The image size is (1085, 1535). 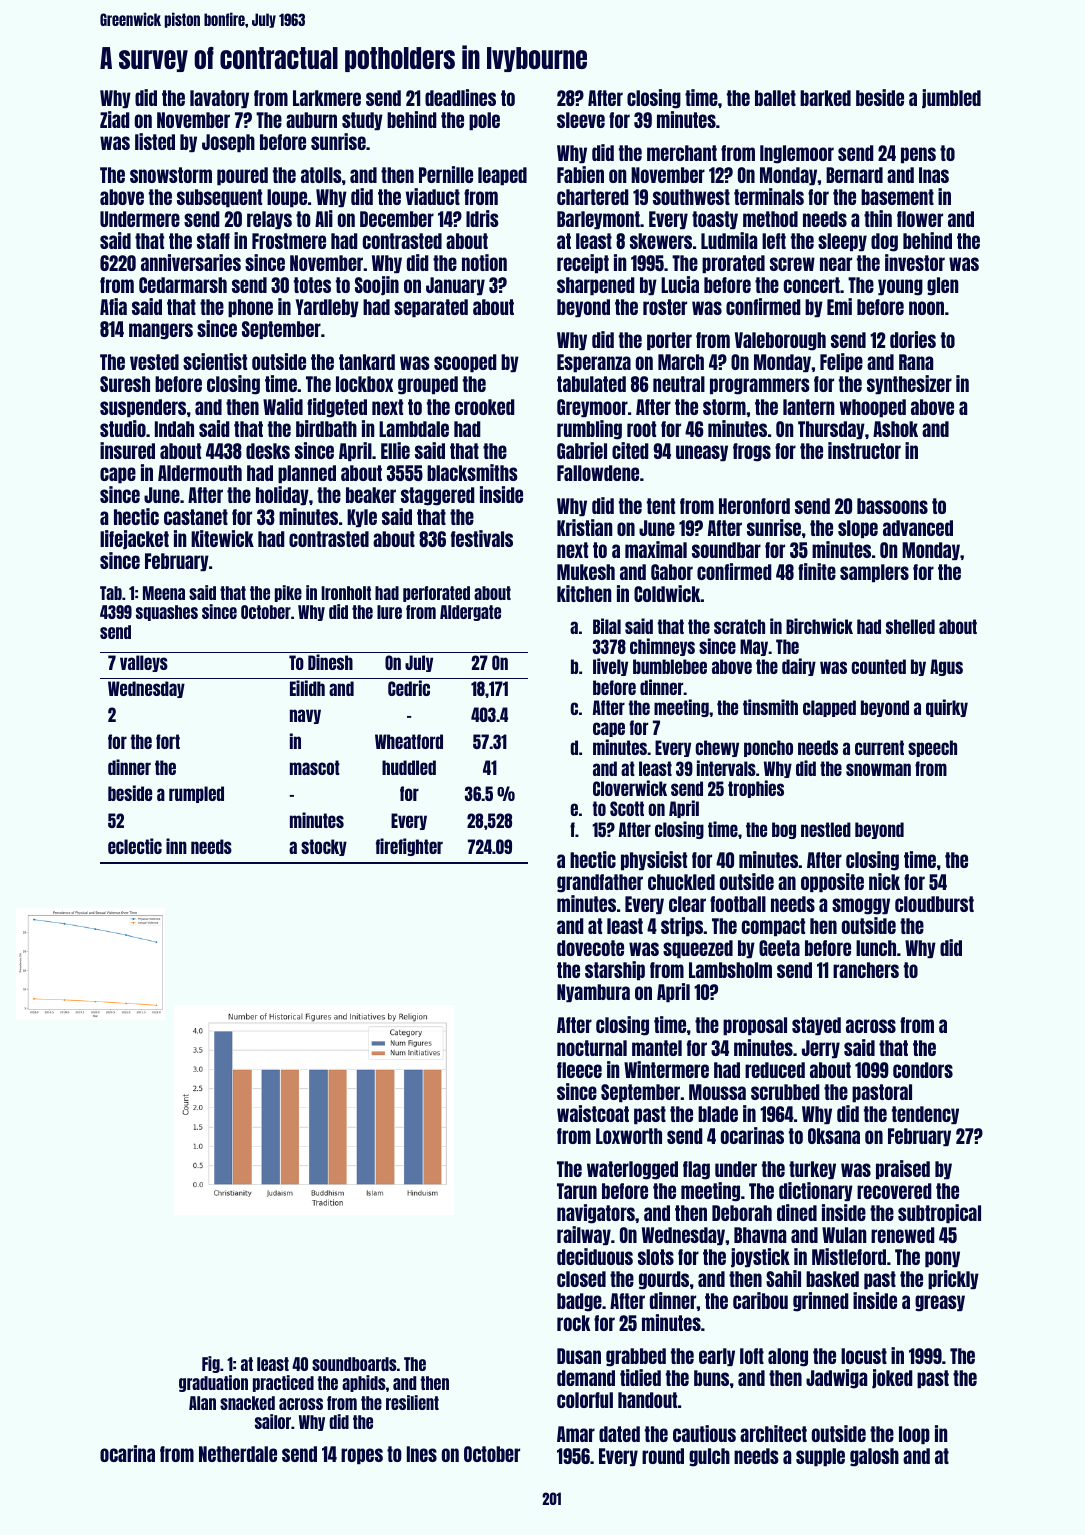 What do you see at coordinates (354, 1364) in the image?
I see `soundboards` at bounding box center [354, 1364].
